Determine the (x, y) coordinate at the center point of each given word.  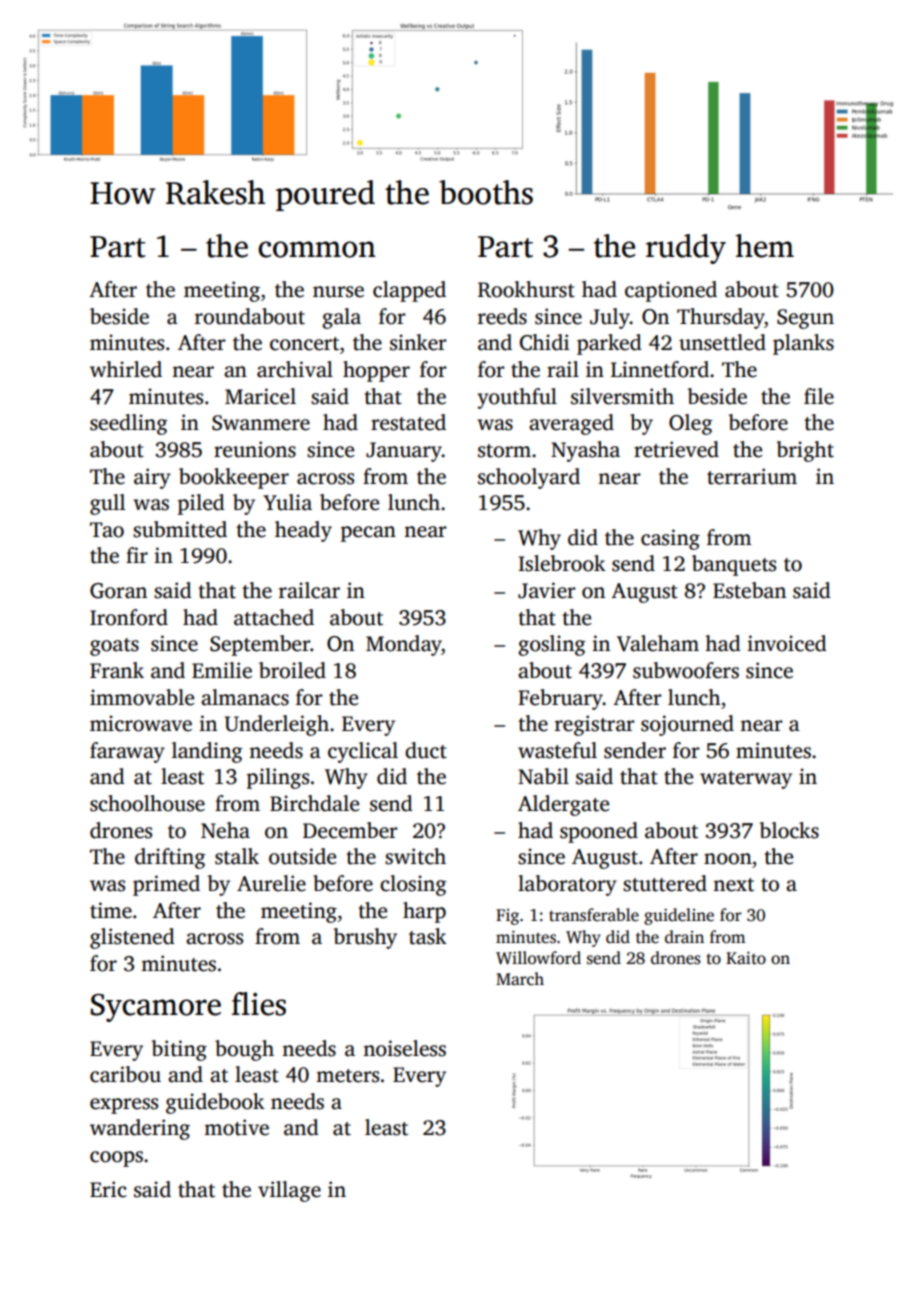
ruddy (686, 249)
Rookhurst (526, 289)
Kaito (746, 958)
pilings (278, 778)
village (289, 1191)
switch (415, 856)
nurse (338, 292)
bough (244, 1050)
